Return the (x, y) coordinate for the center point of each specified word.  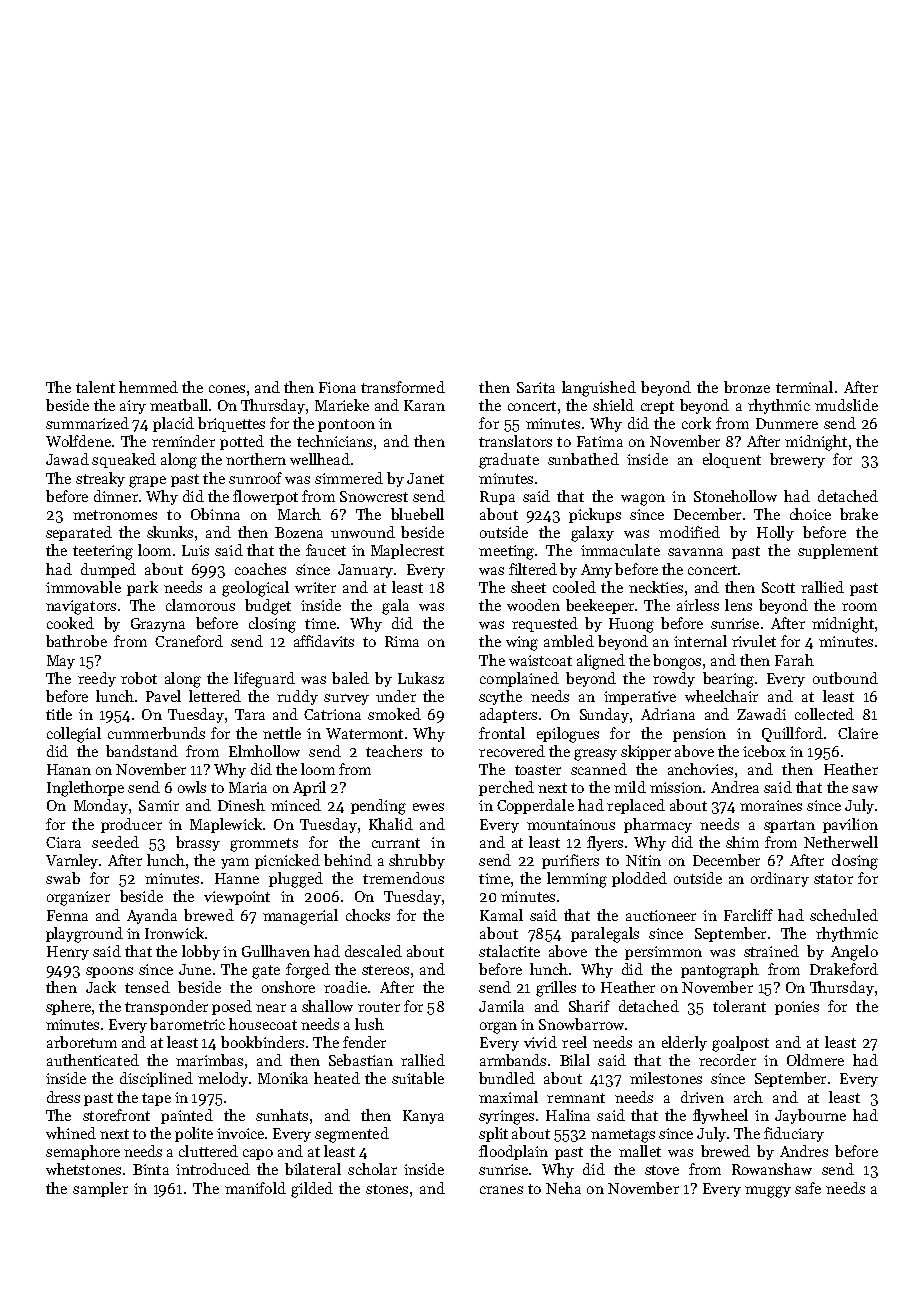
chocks (368, 915)
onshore (288, 987)
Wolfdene (78, 441)
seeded (115, 842)
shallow (327, 1006)
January (365, 571)
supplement (838, 551)
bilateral (313, 1169)
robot (139, 678)
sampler (100, 1189)
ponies (797, 1008)
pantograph (720, 971)
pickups (595, 515)
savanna (695, 552)
